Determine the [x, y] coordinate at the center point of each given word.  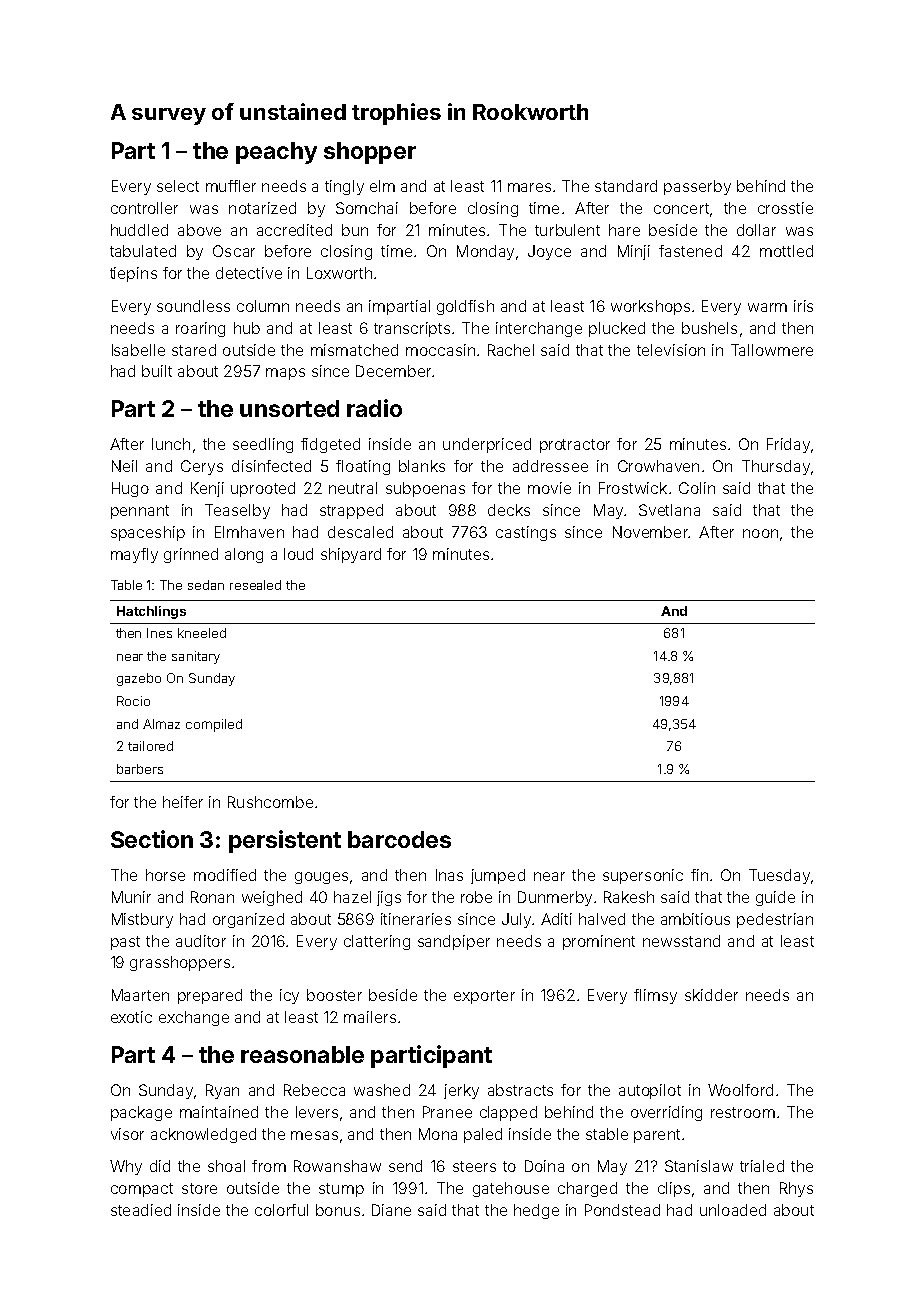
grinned [191, 555]
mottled [786, 251]
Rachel [511, 350]
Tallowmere [772, 350]
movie [549, 488]
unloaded [733, 1210]
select [178, 186]
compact [142, 1190]
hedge [536, 1211]
